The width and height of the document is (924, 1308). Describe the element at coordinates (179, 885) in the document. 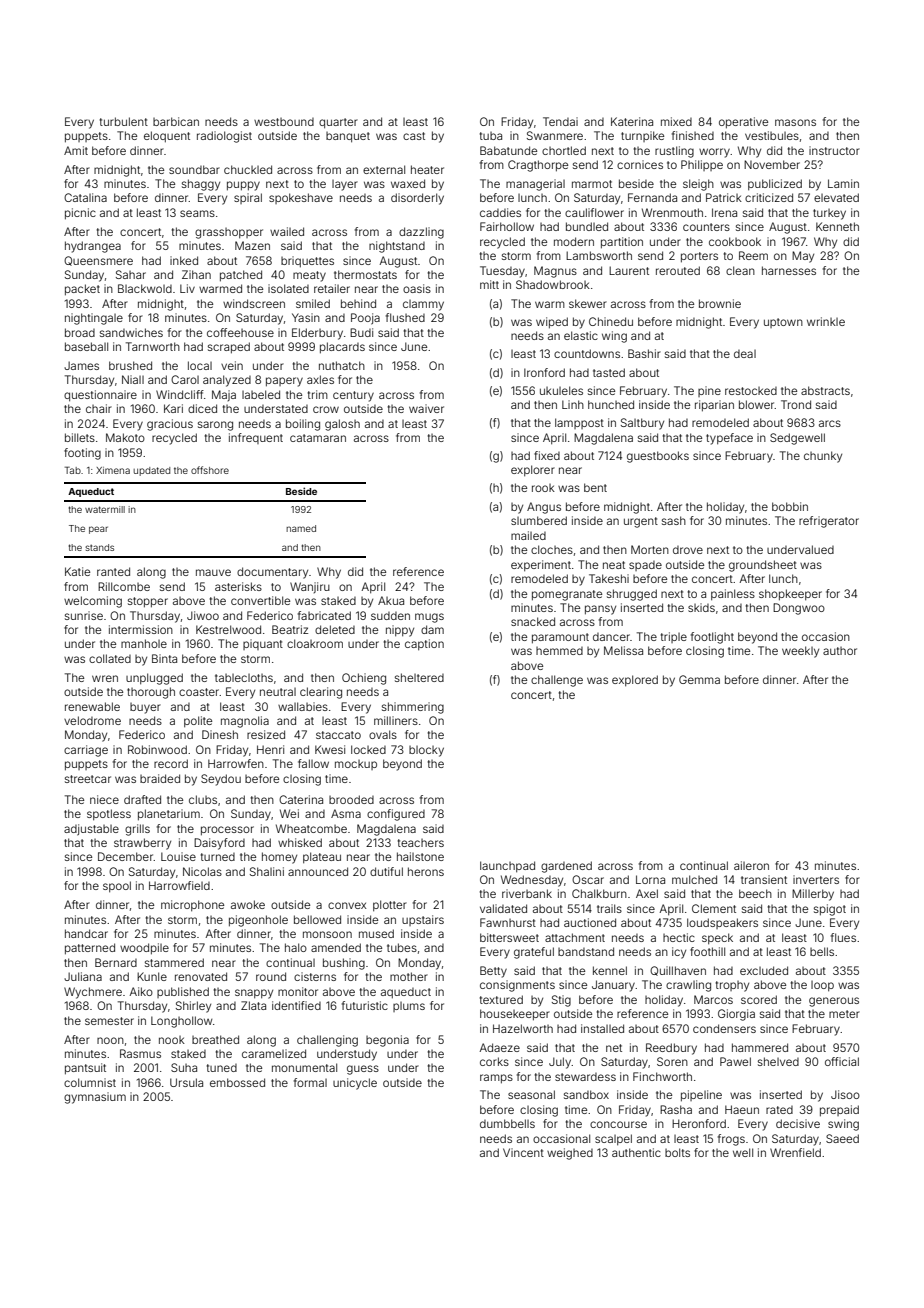

I see `Harrowfield` at that location.
